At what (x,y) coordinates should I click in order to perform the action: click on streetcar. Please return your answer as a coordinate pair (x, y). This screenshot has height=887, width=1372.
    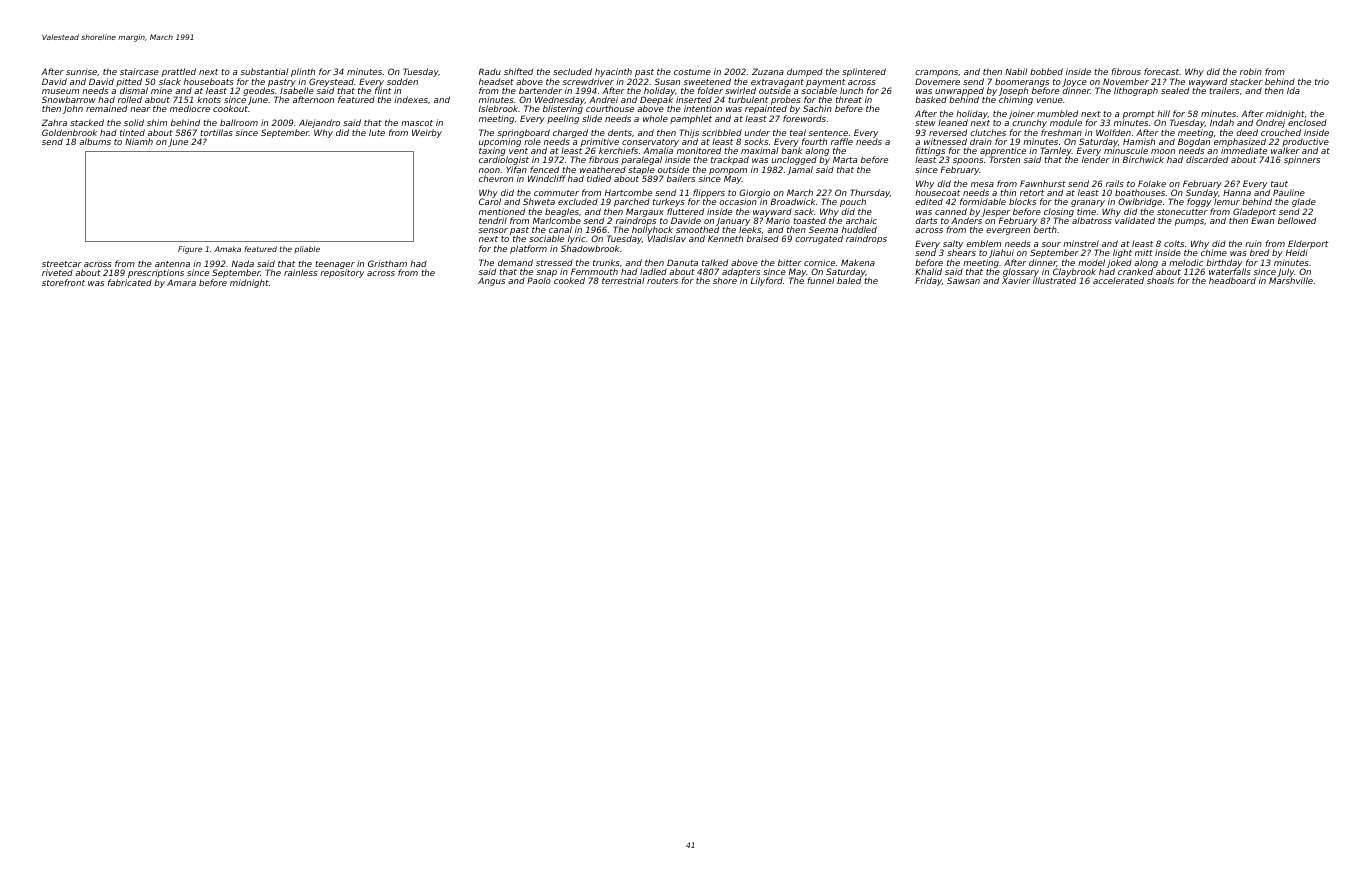
    Looking at the image, I should click on (62, 264).
